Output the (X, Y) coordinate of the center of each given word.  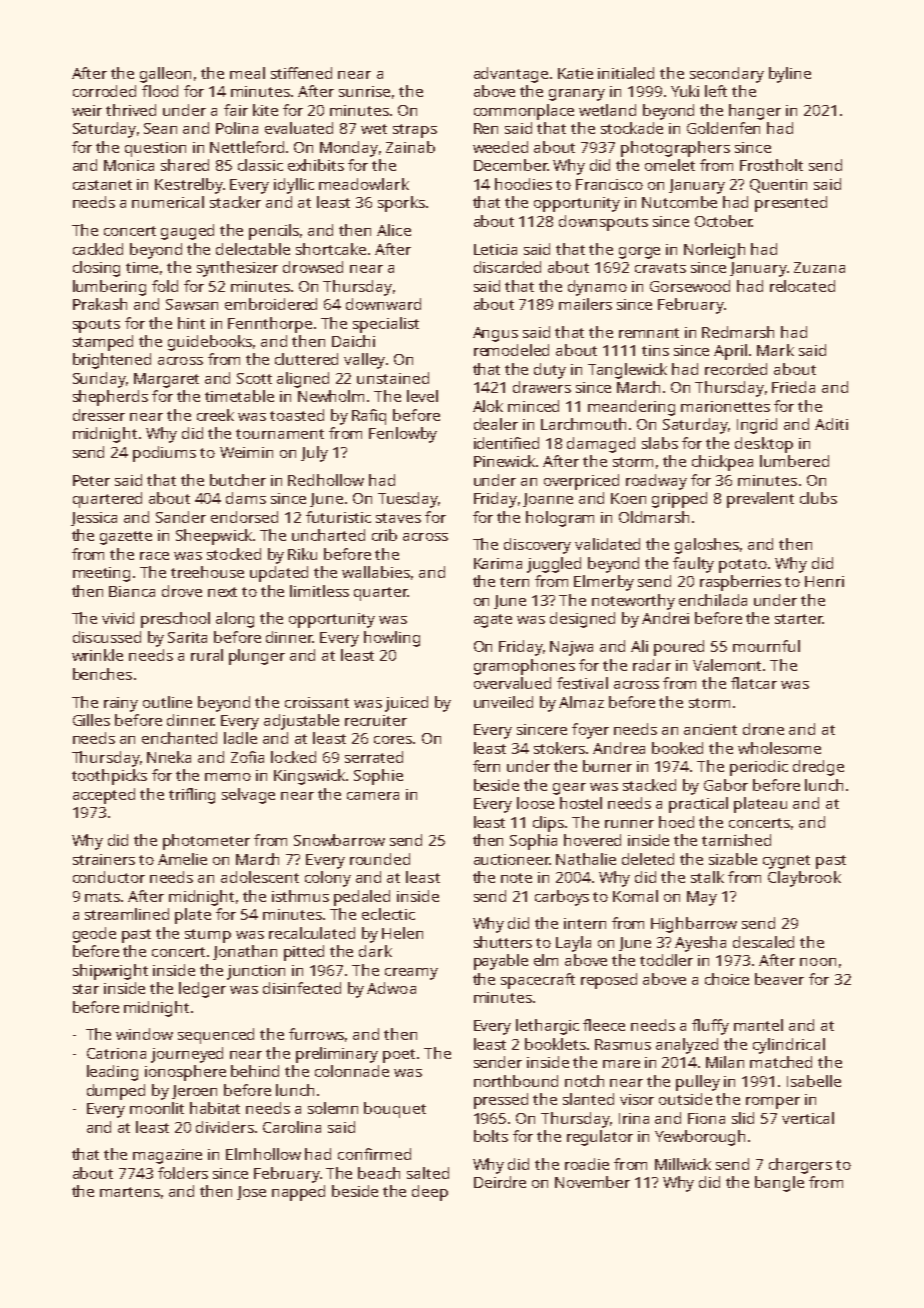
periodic (759, 768)
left (716, 91)
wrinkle (97, 655)
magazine (167, 1156)
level (422, 396)
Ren (486, 128)
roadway (656, 482)
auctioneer (512, 859)
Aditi (831, 424)
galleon (165, 75)
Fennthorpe (270, 325)
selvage (248, 796)
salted (428, 1173)
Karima (498, 563)
